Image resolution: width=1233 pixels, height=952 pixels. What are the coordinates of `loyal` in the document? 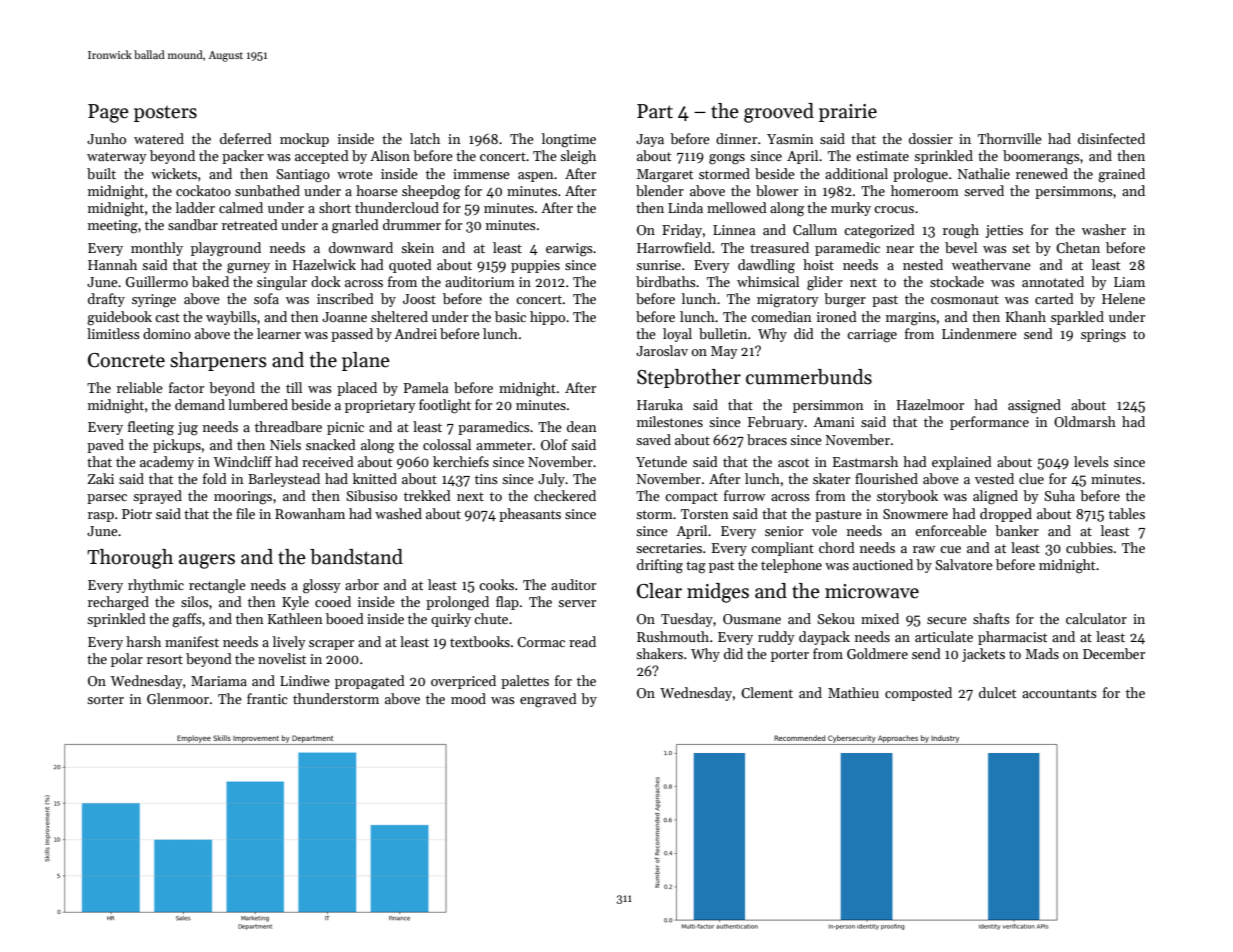 It's located at (677, 335).
